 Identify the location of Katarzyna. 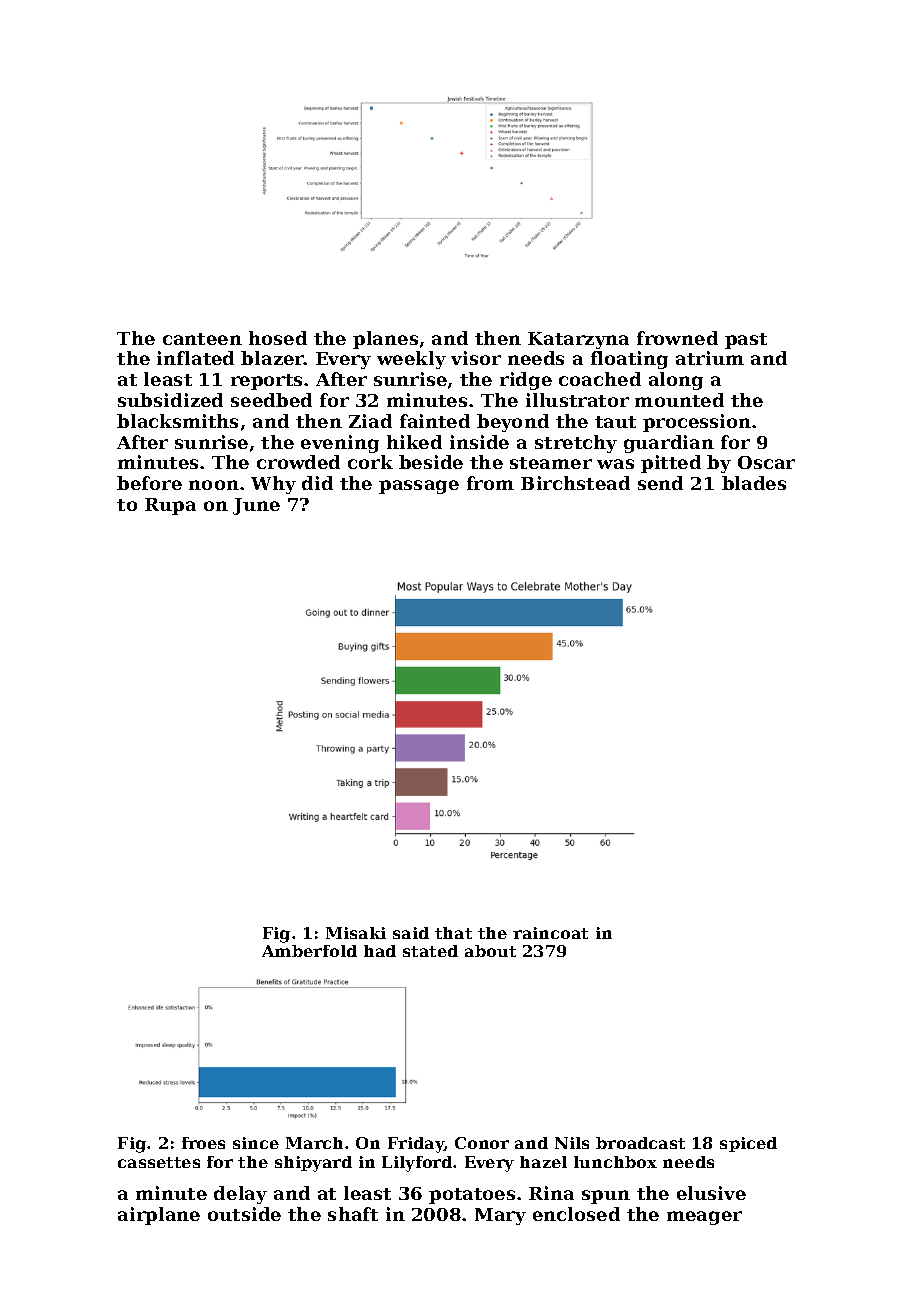
(578, 340).
